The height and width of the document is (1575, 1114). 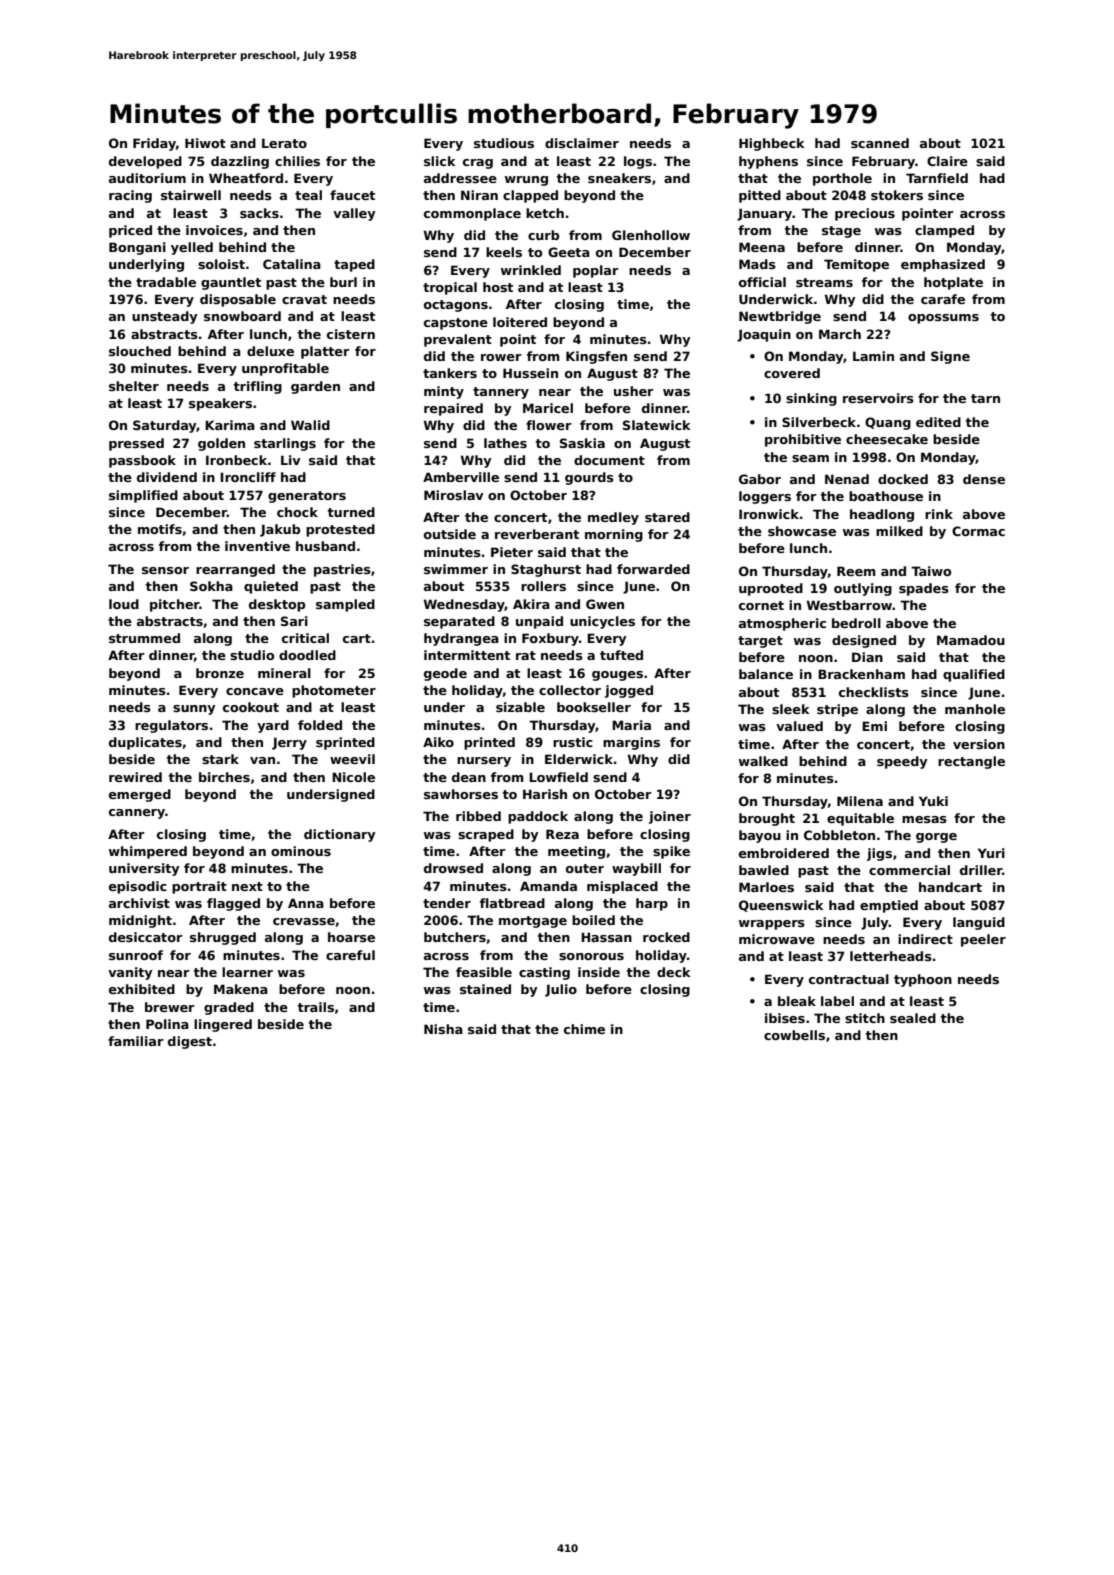 What do you see at coordinates (931, 571) in the document?
I see `Taiwo` at bounding box center [931, 571].
